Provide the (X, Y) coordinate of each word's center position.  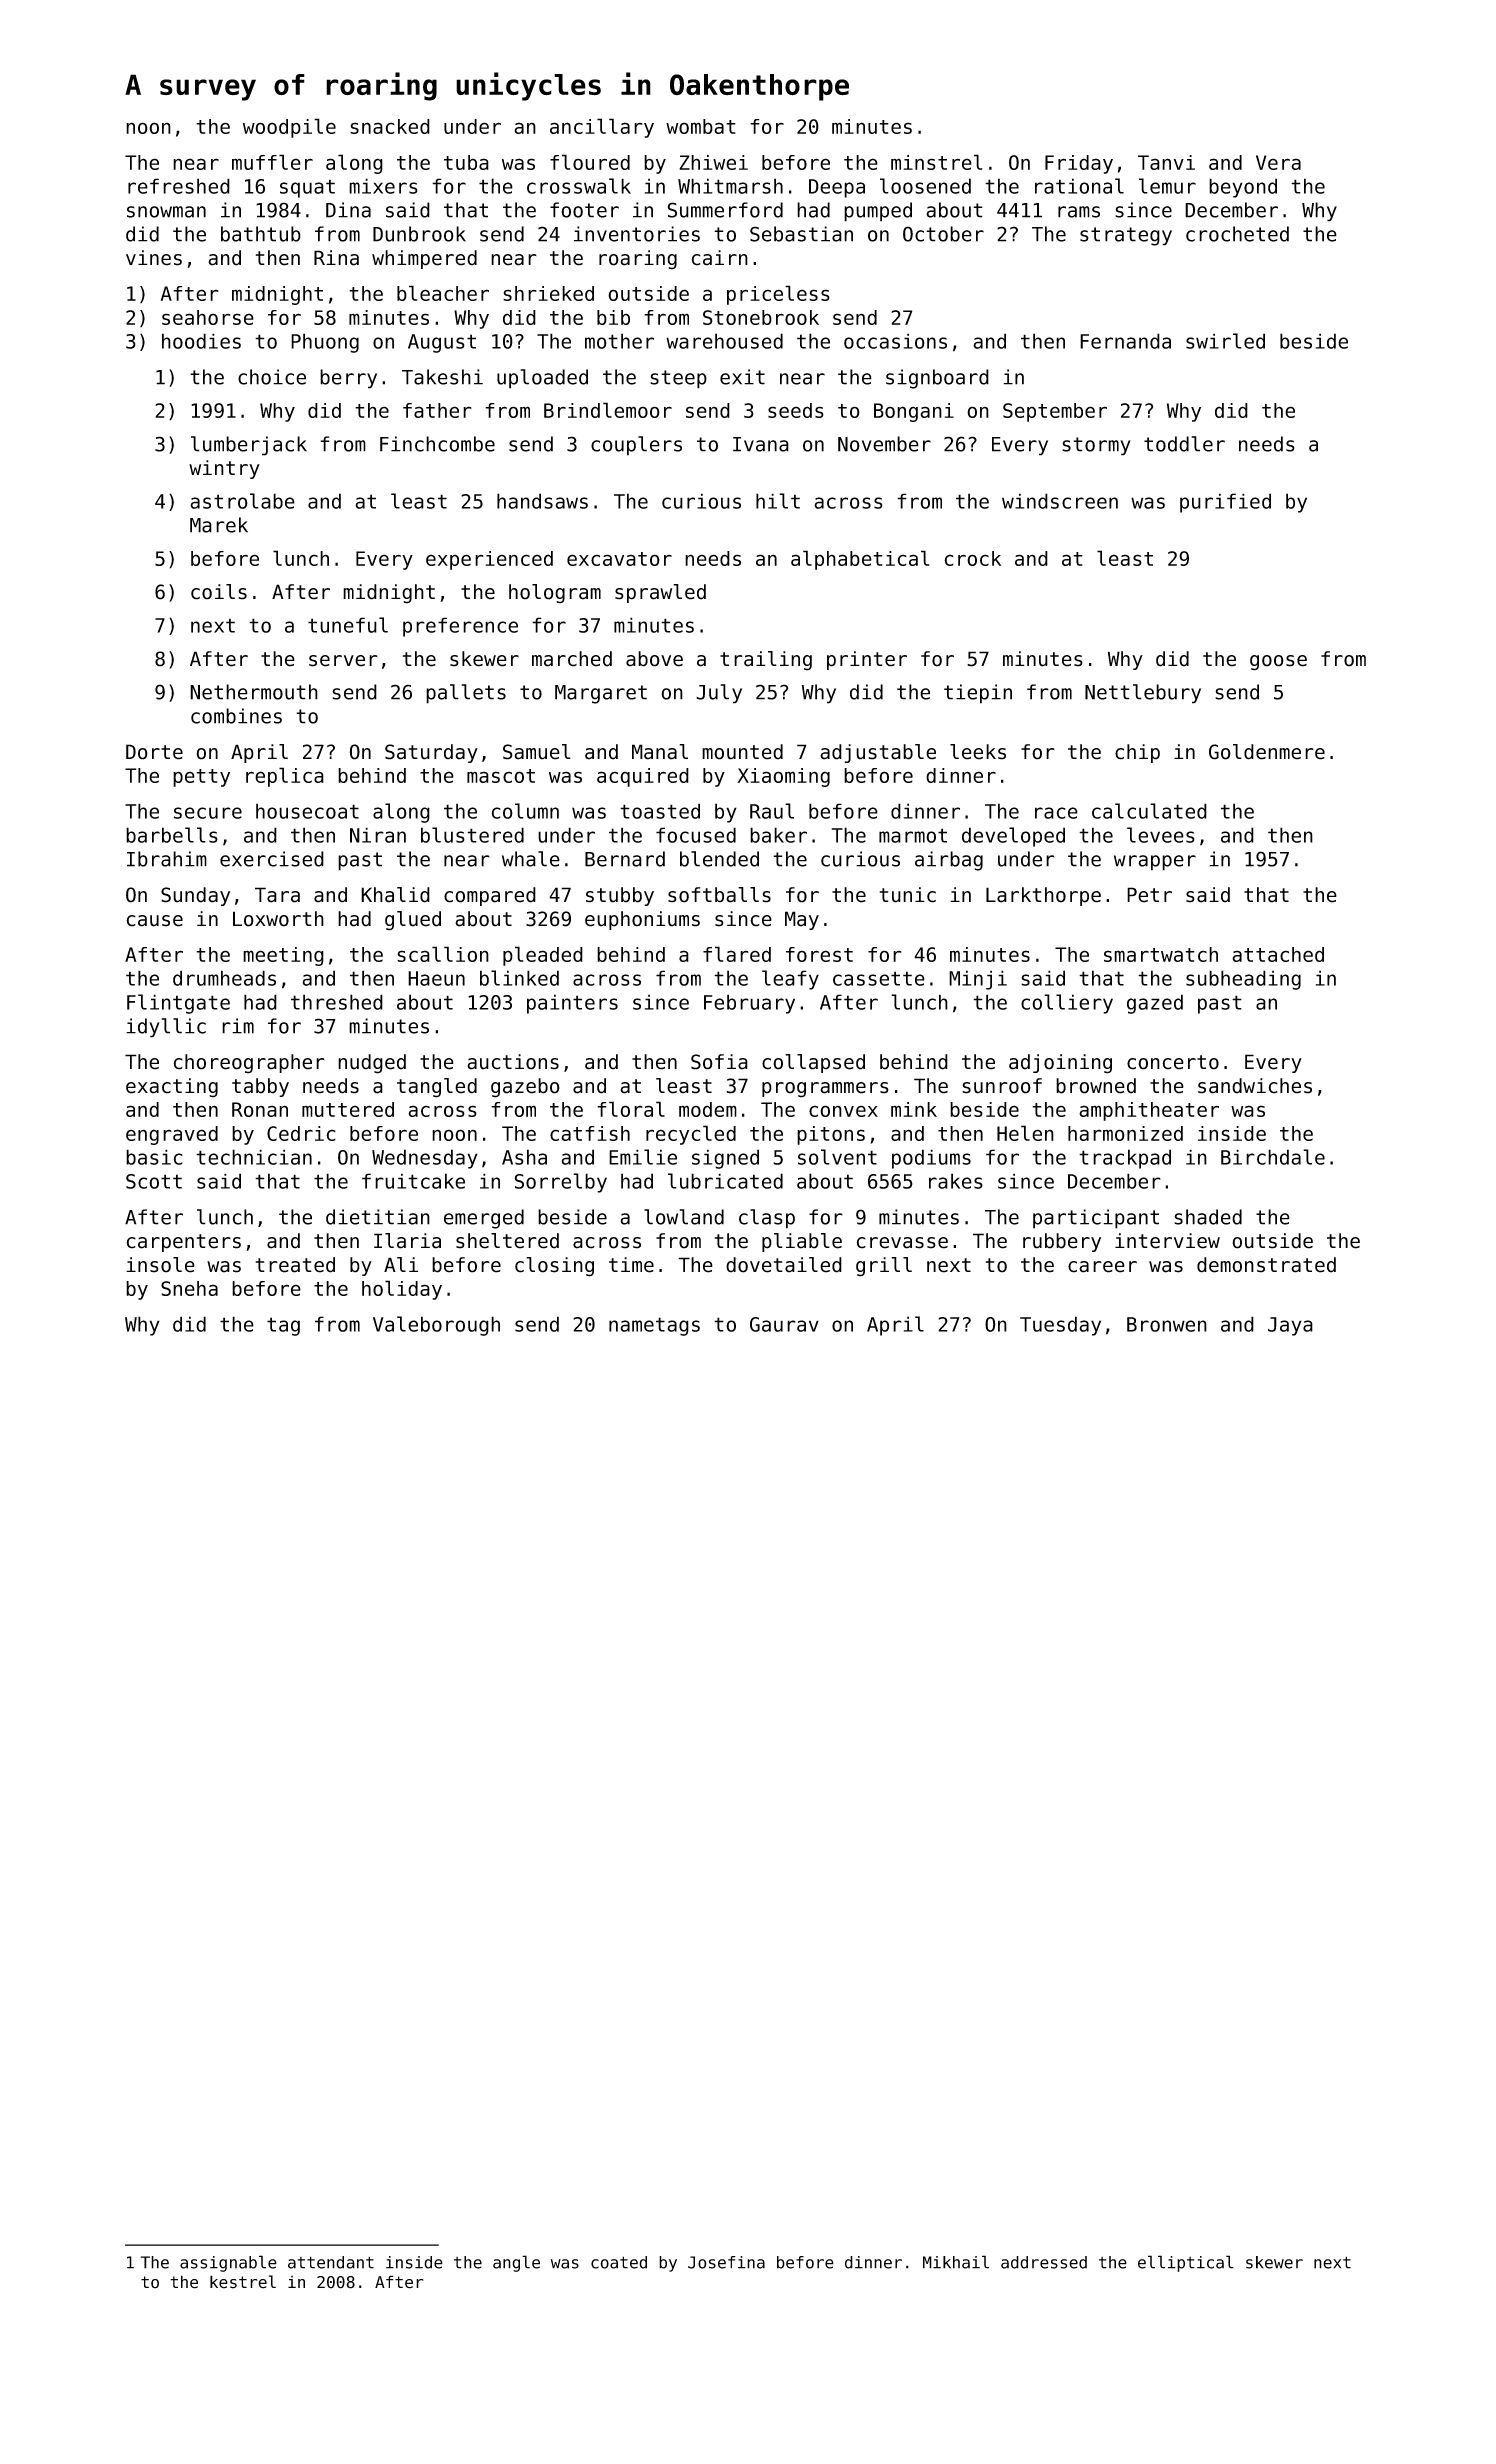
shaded (1208, 1217)
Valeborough (436, 1326)
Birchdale (1273, 1157)
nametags (654, 1326)
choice (272, 377)
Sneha (189, 1288)
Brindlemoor (608, 410)
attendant (331, 2262)
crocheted (1237, 234)
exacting (172, 1088)
